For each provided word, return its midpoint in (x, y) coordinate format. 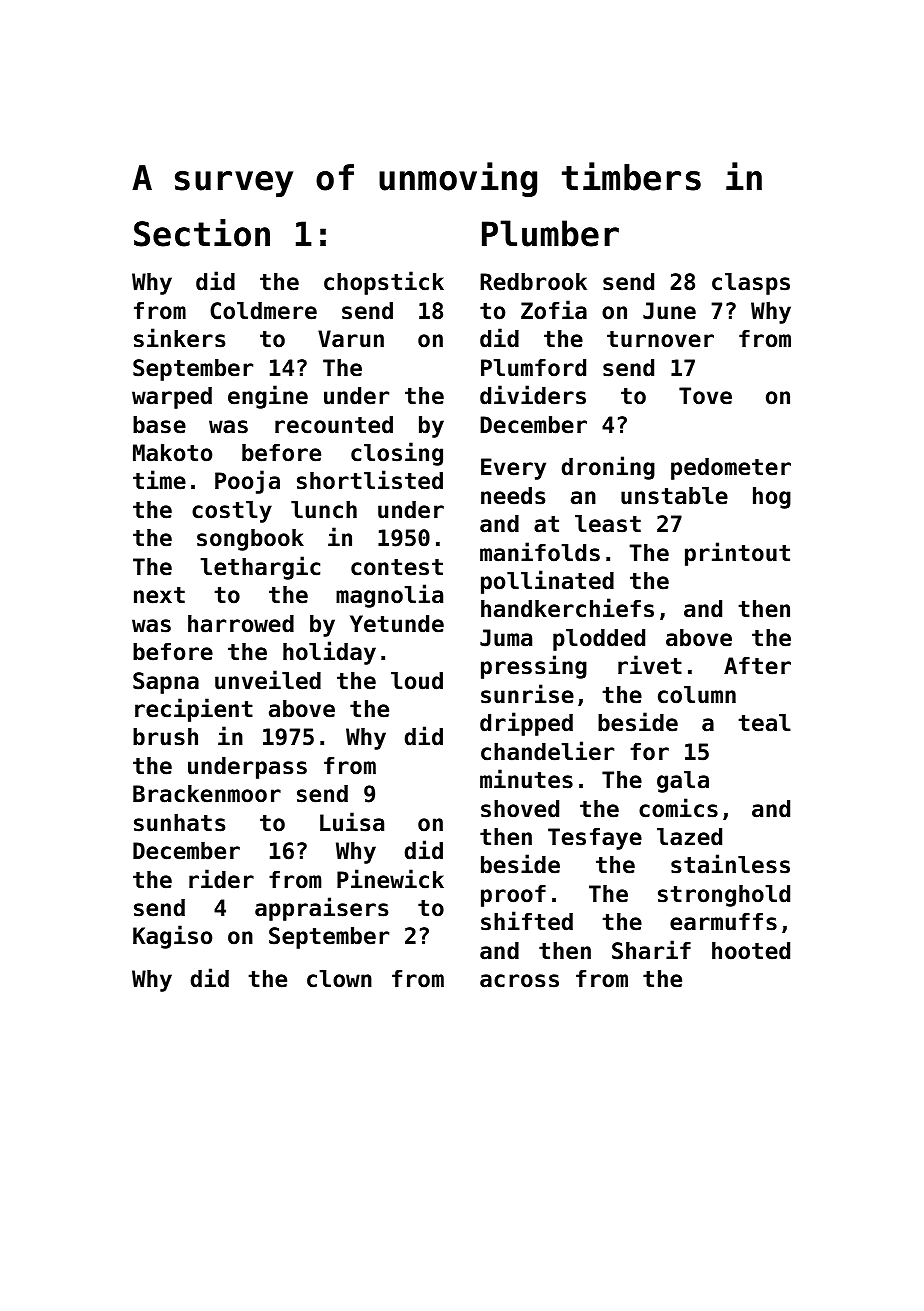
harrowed (241, 624)
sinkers (179, 338)
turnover (660, 339)
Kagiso (172, 937)
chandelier (547, 751)
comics (678, 808)
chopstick (384, 283)
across (519, 981)
